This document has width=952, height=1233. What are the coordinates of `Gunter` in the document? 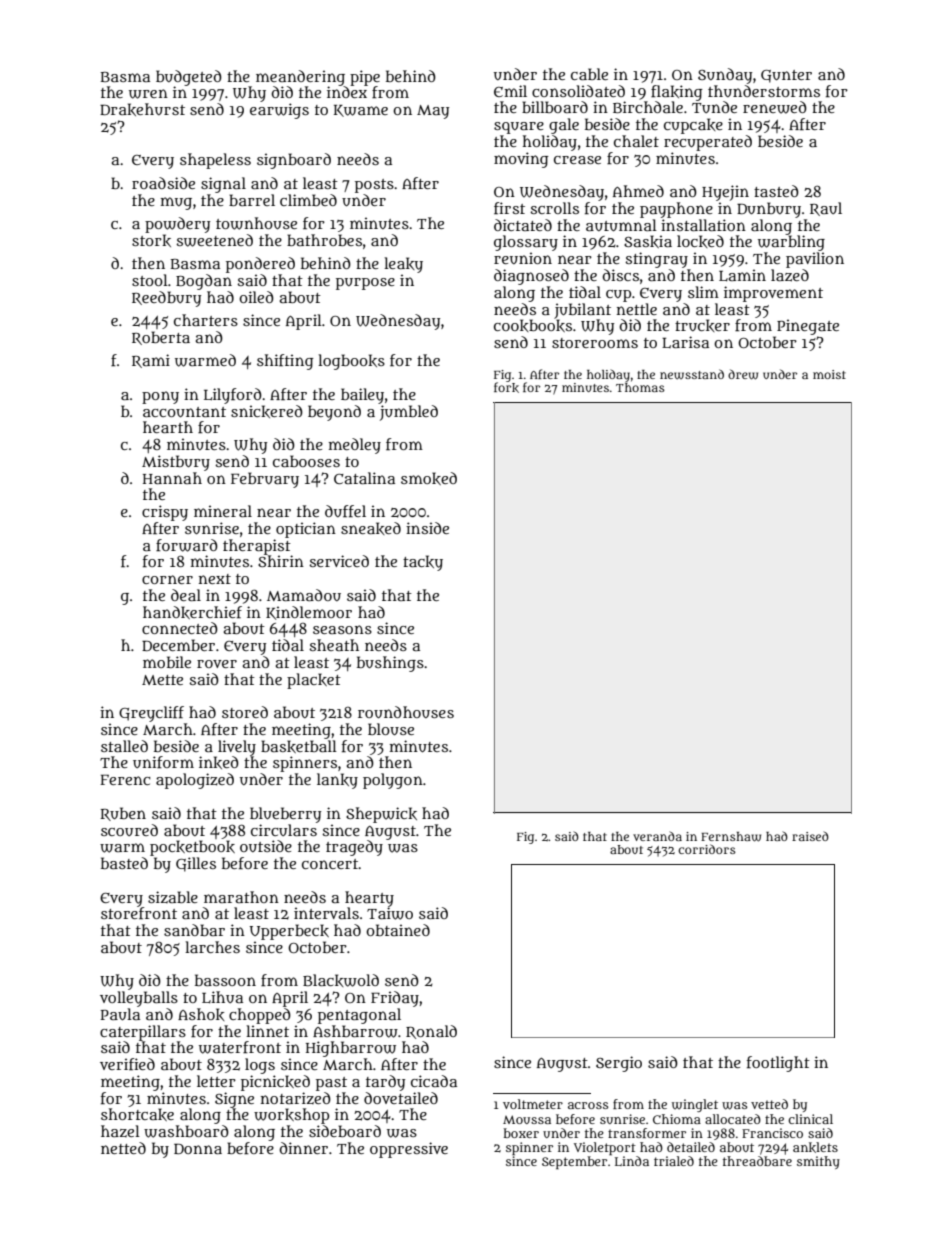 It's located at (786, 76).
